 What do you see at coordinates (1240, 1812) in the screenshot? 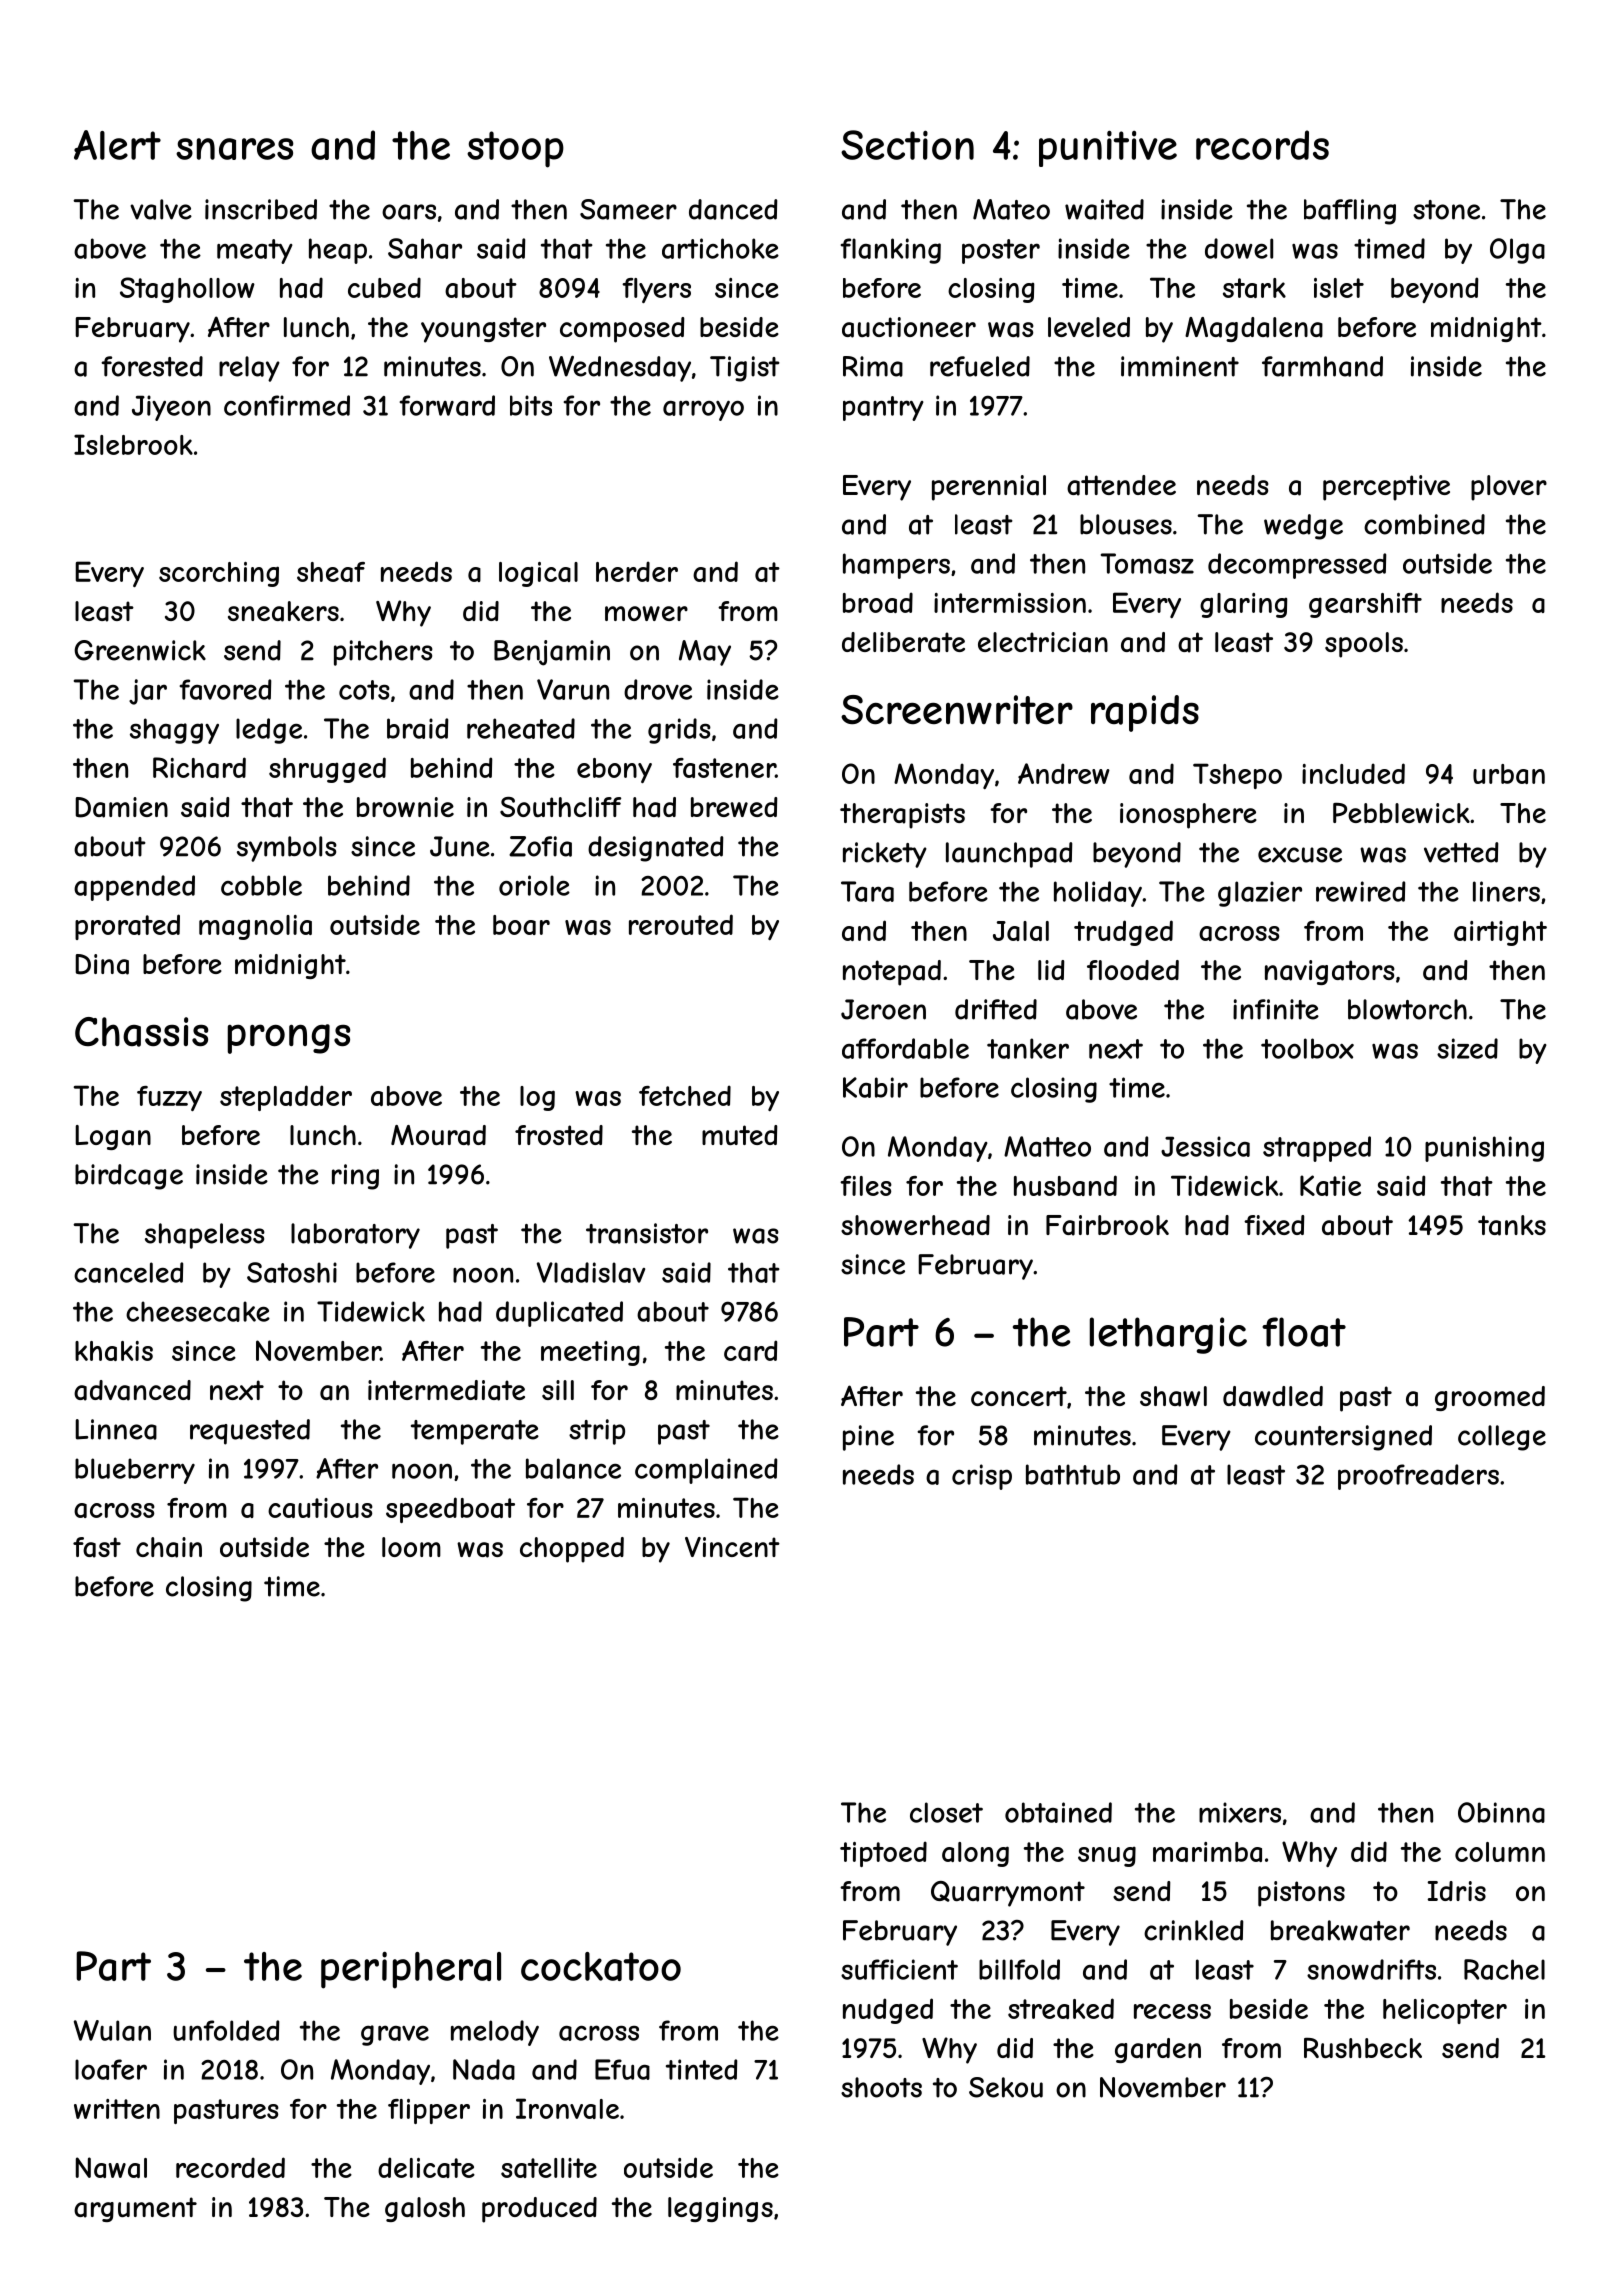
I see `mixers` at bounding box center [1240, 1812].
